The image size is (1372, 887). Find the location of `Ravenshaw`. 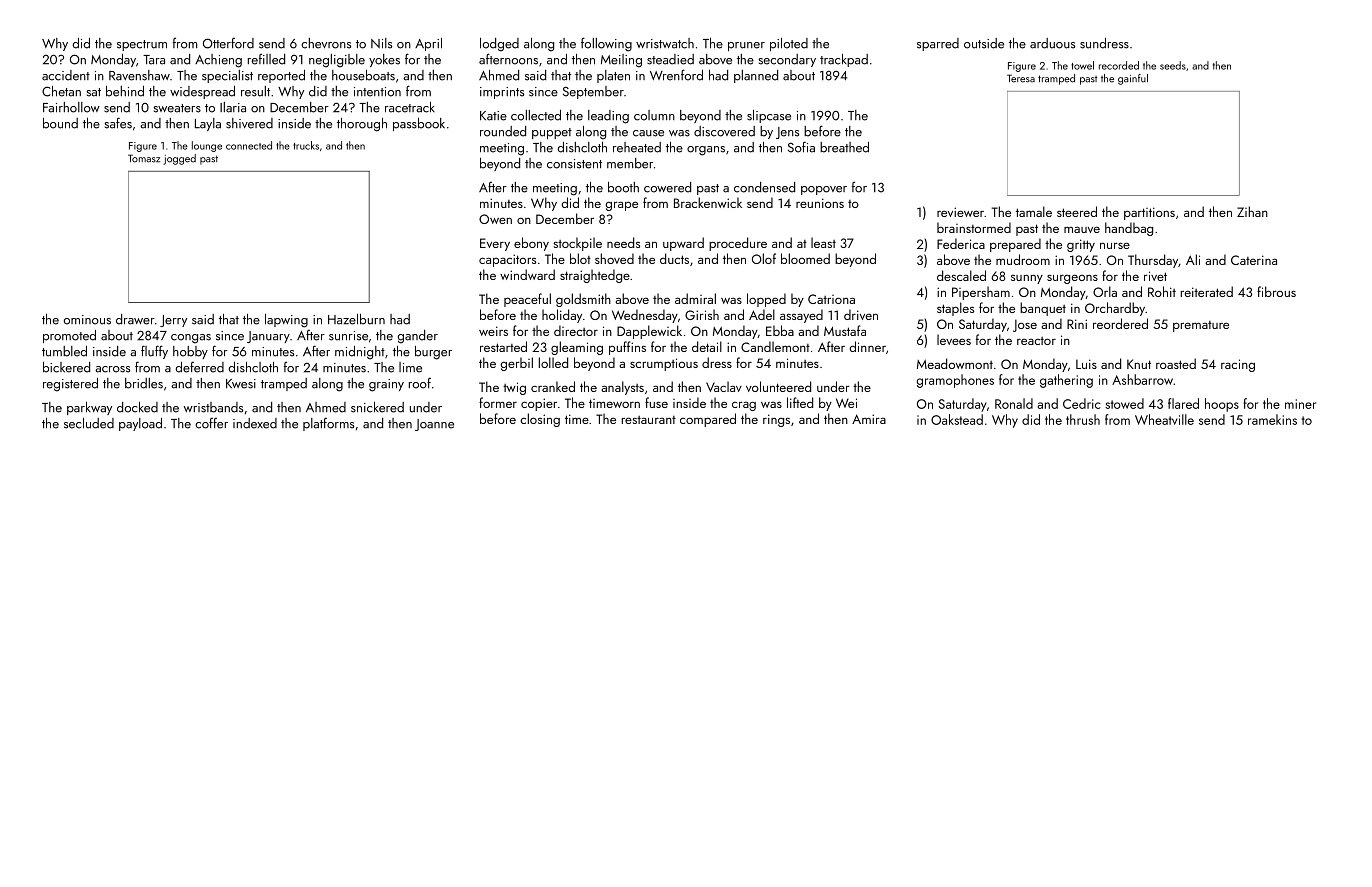

Ravenshaw is located at coordinates (139, 75).
